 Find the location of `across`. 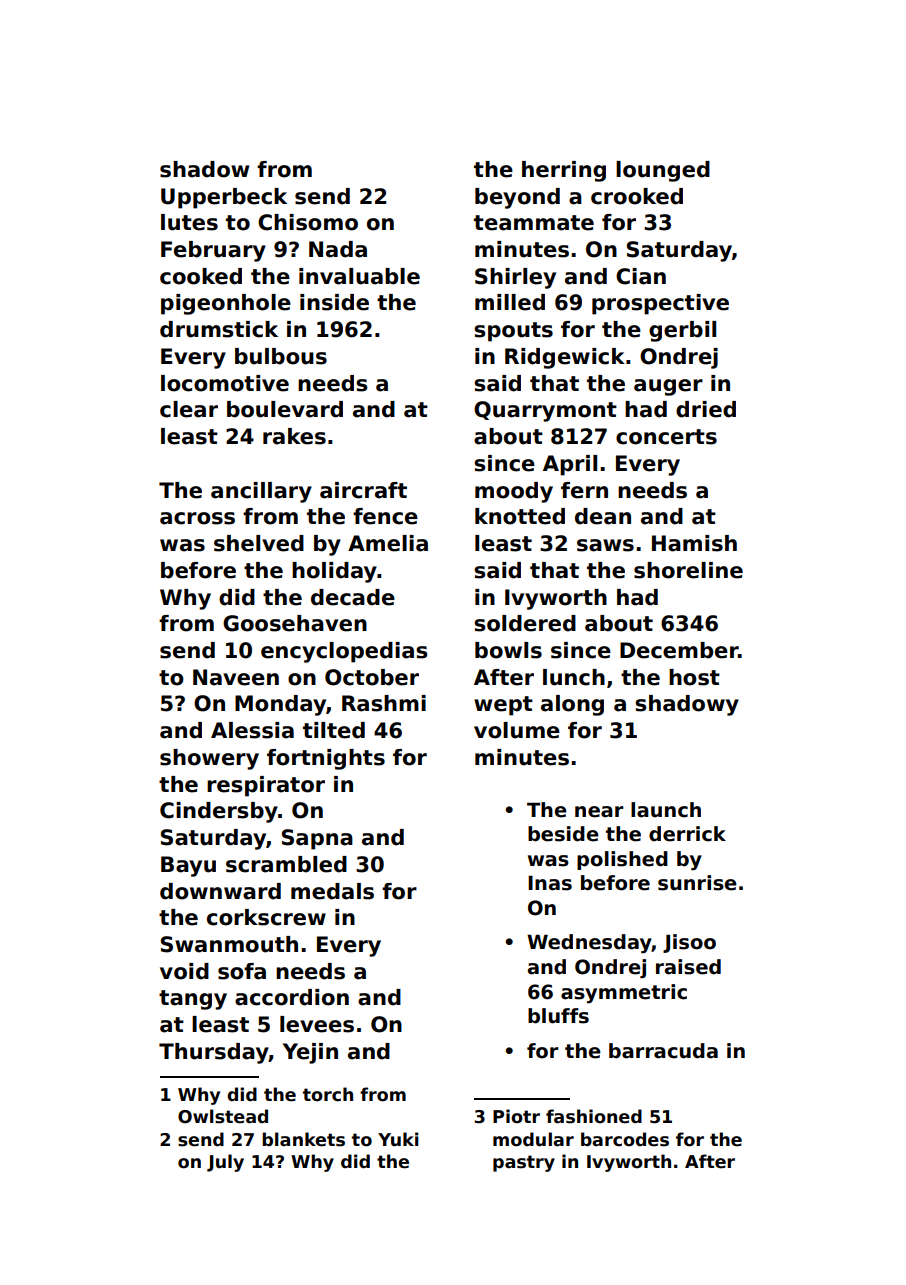

across is located at coordinates (197, 518).
